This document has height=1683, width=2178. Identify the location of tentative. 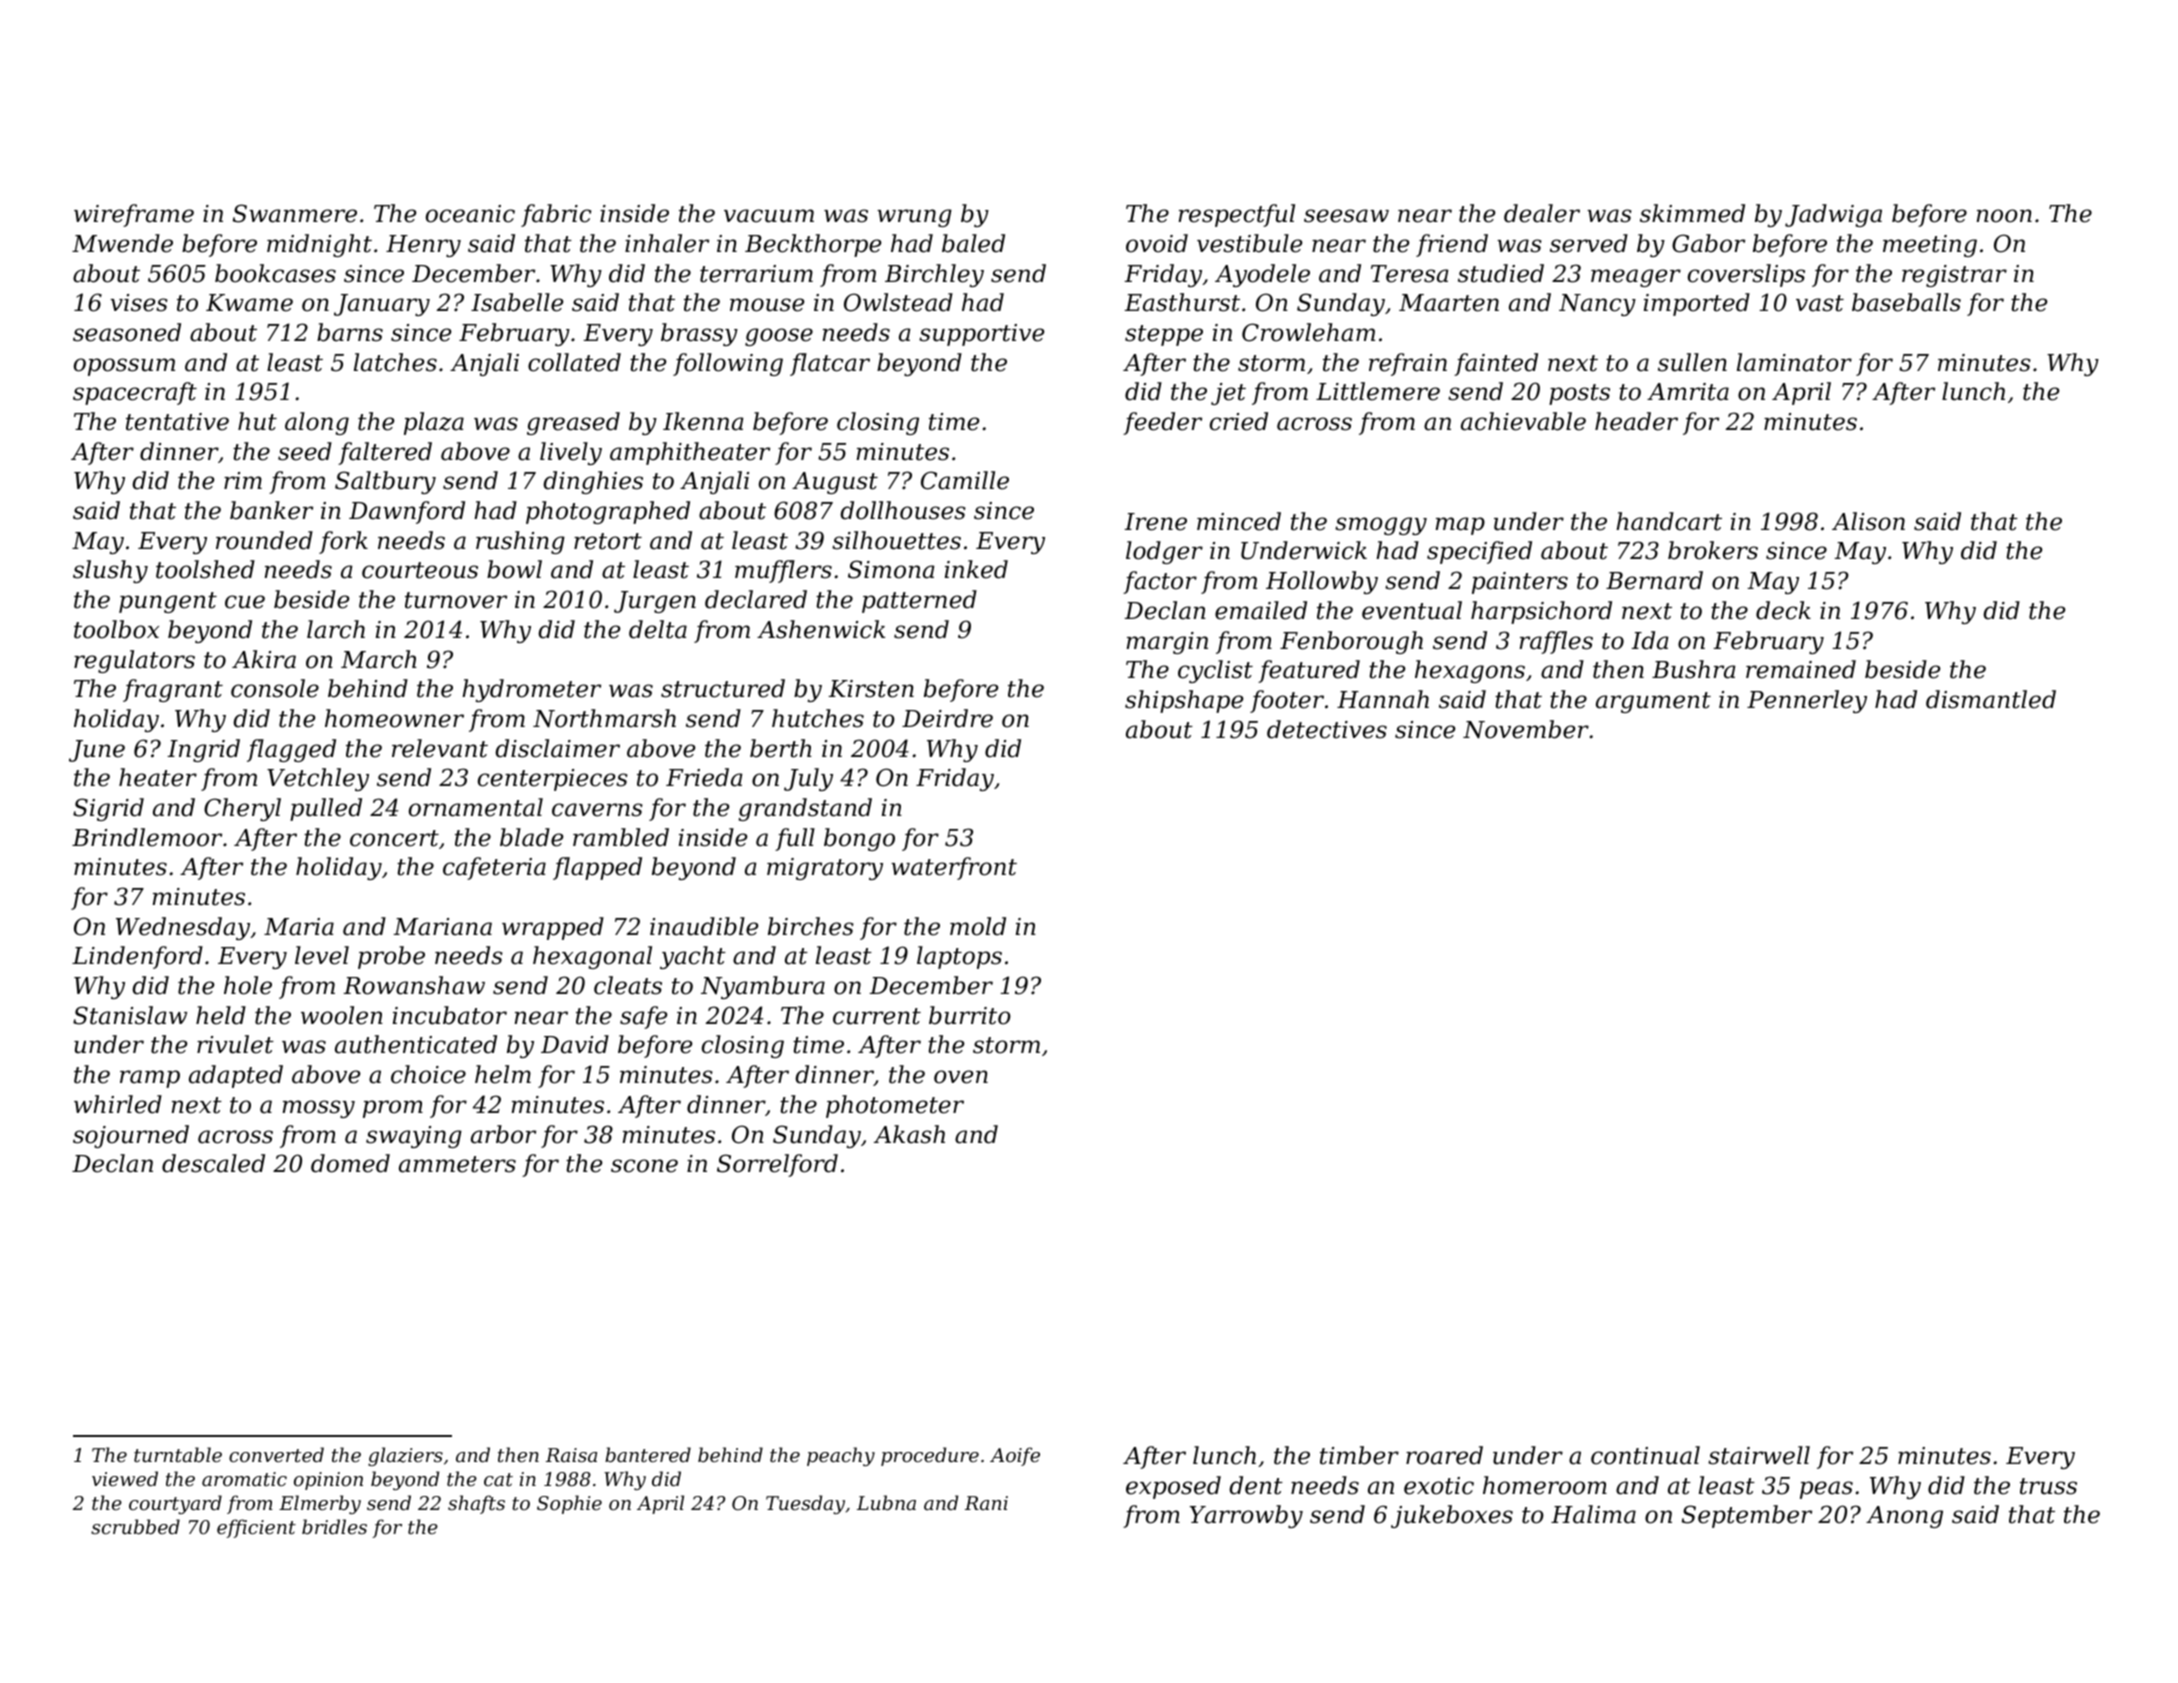
(177, 422).
